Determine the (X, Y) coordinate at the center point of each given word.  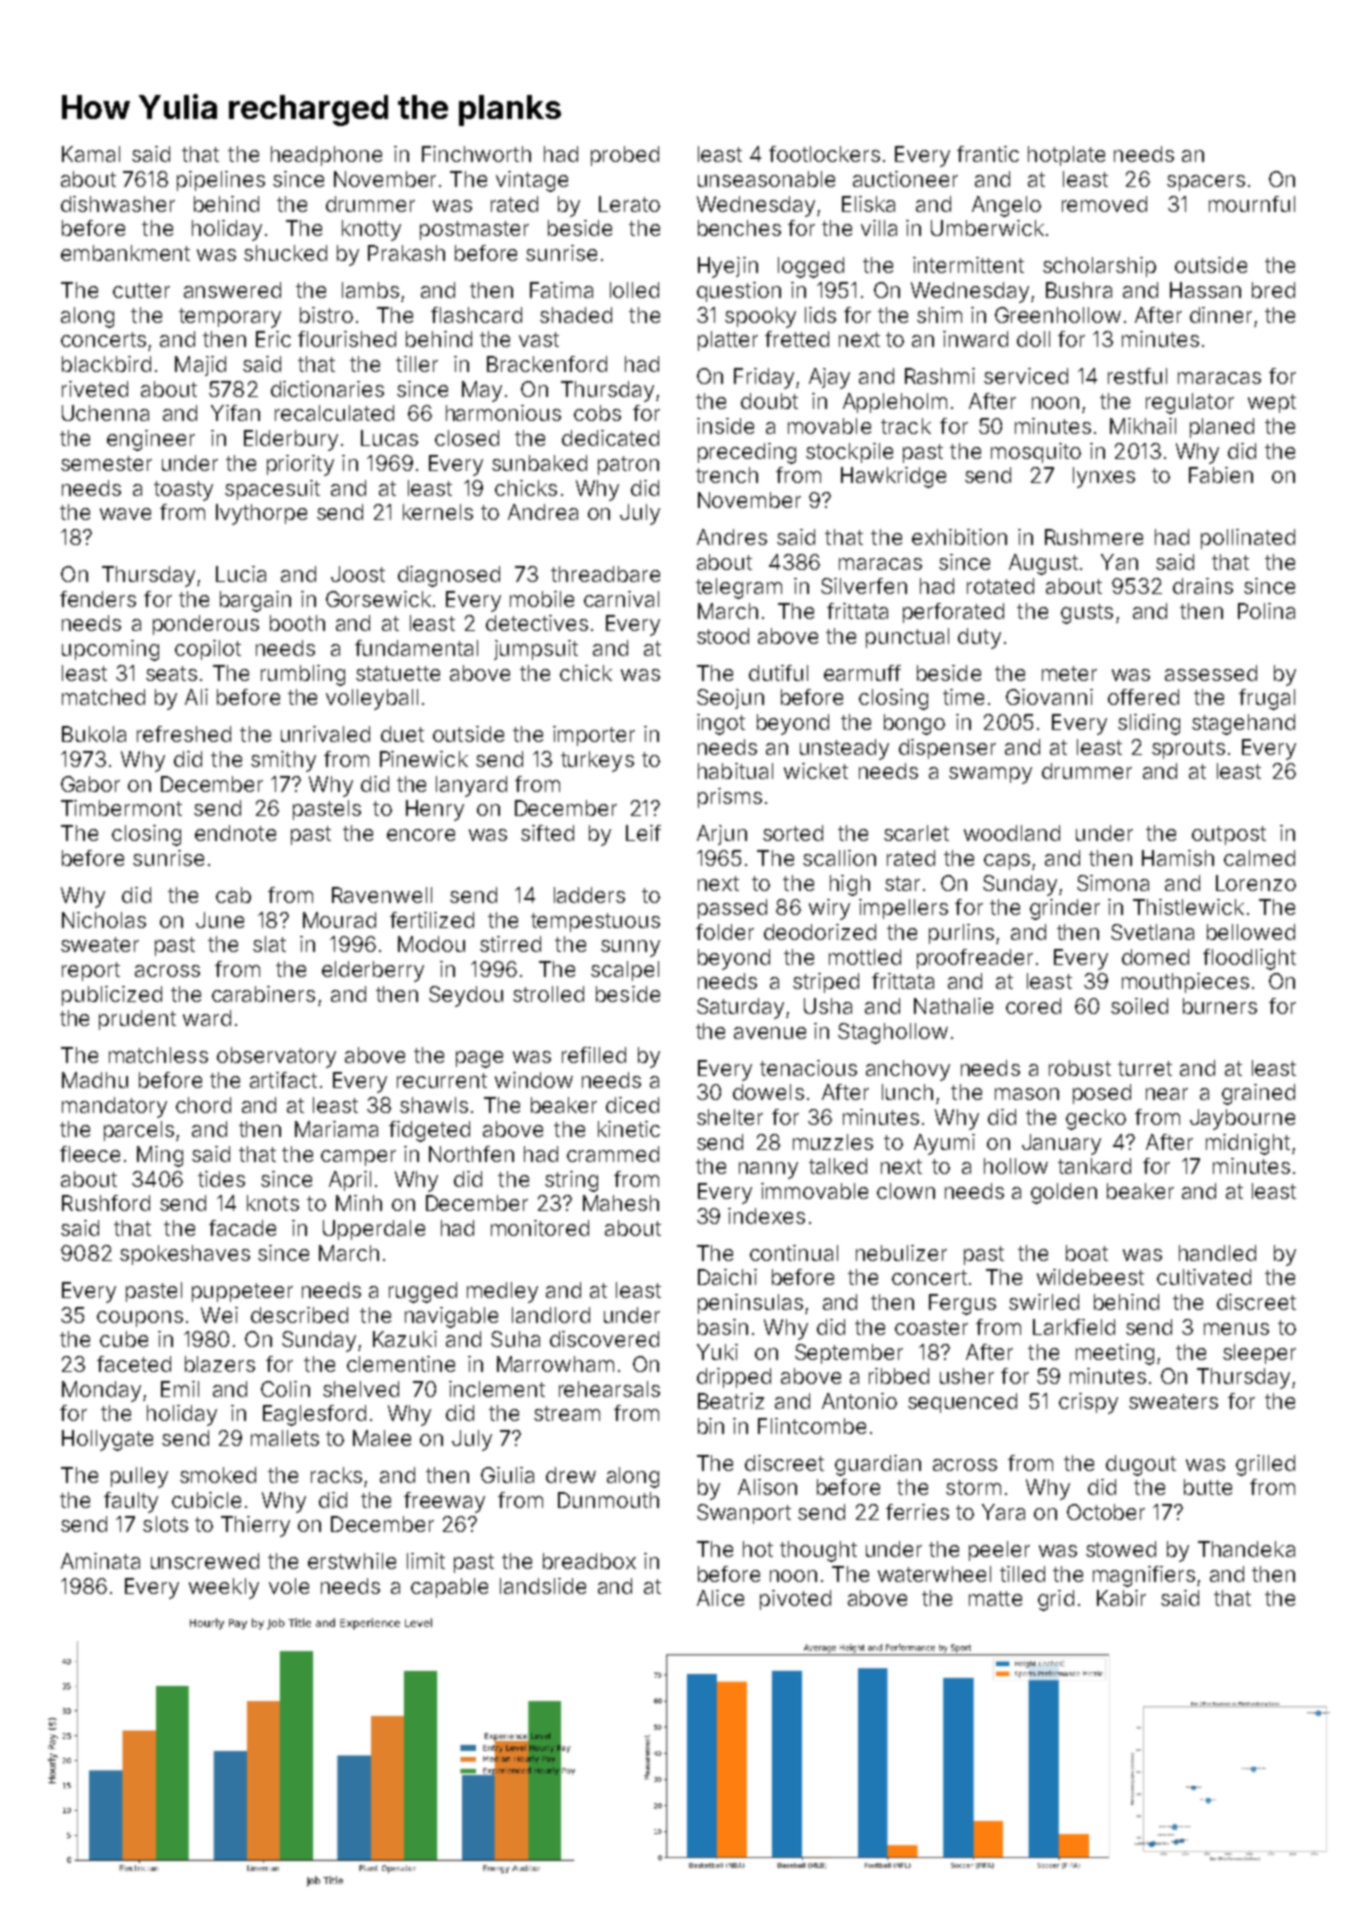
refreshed (184, 734)
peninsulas (750, 1304)
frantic (988, 154)
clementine (401, 1364)
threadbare (605, 574)
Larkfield (1074, 1327)
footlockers (824, 154)
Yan (1119, 562)
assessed (1211, 673)
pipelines (221, 181)
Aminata (100, 1561)
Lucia (241, 574)
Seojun (730, 699)
